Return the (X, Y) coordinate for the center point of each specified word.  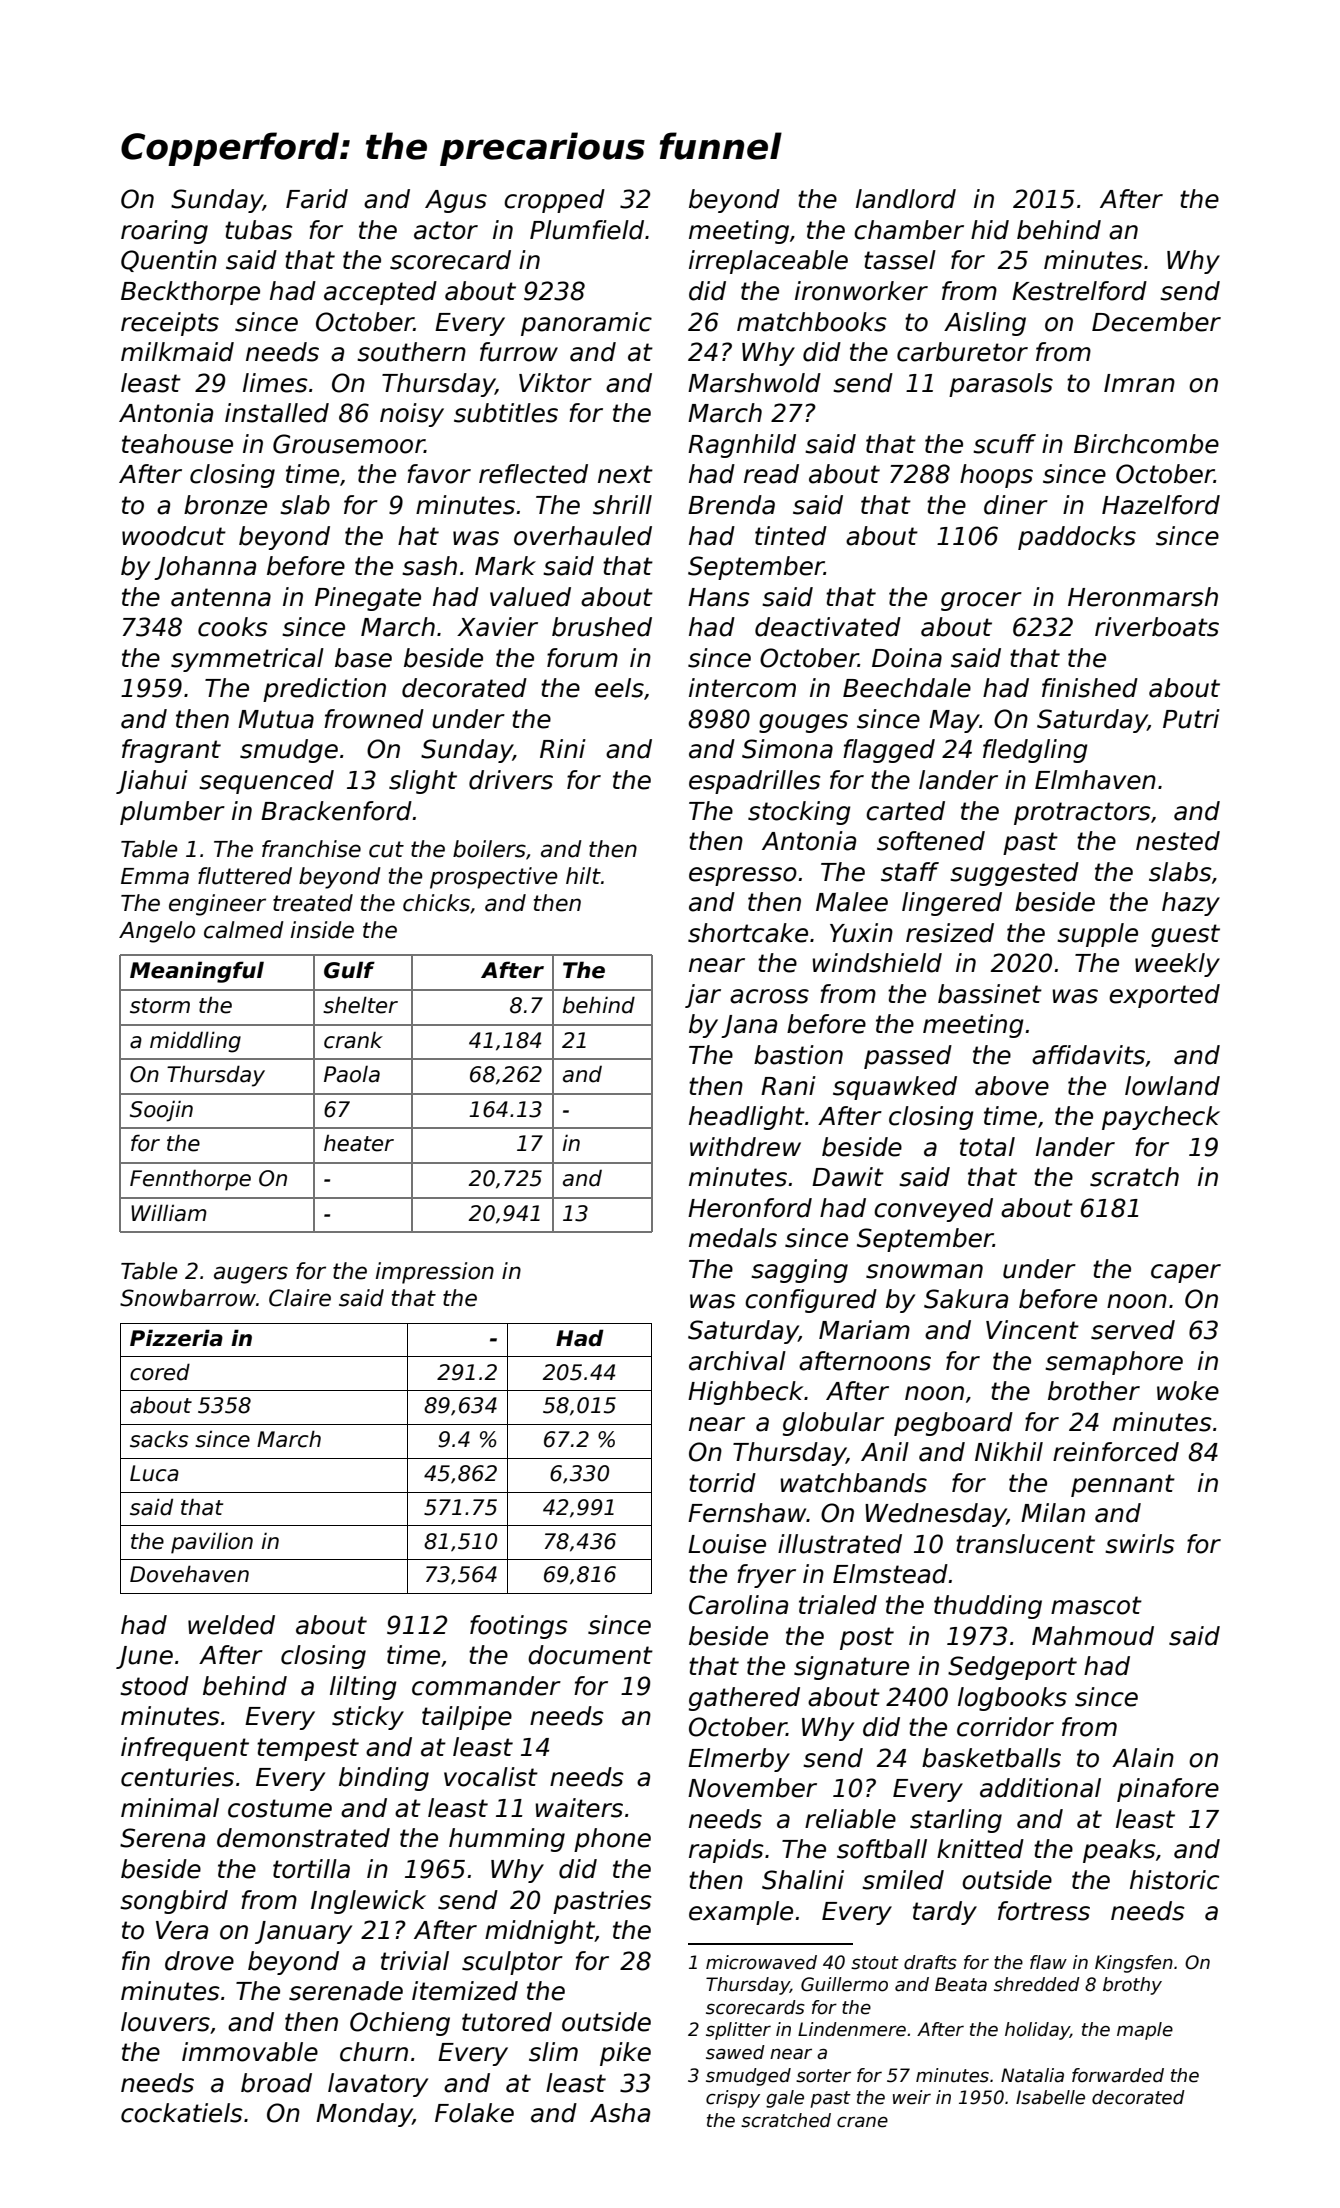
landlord (906, 199)
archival (737, 1361)
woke (1188, 1391)
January (303, 1932)
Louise (727, 1544)
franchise (311, 849)
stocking (799, 813)
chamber (909, 230)
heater (359, 1143)
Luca (154, 1473)
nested (1178, 841)
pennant (1123, 1485)
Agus (456, 201)
